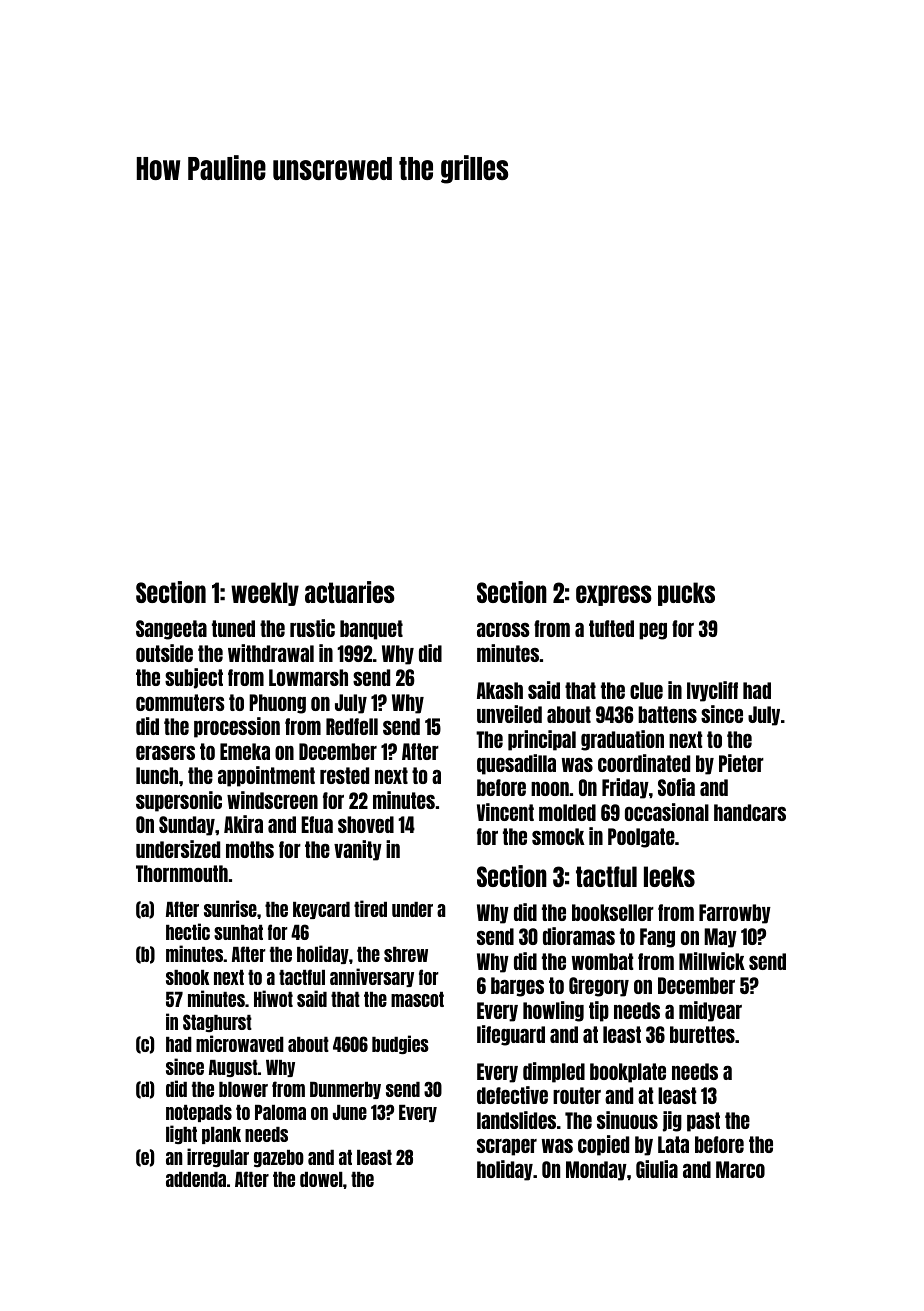 The height and width of the screenshot is (1311, 924). I want to click on hectic, so click(188, 931).
